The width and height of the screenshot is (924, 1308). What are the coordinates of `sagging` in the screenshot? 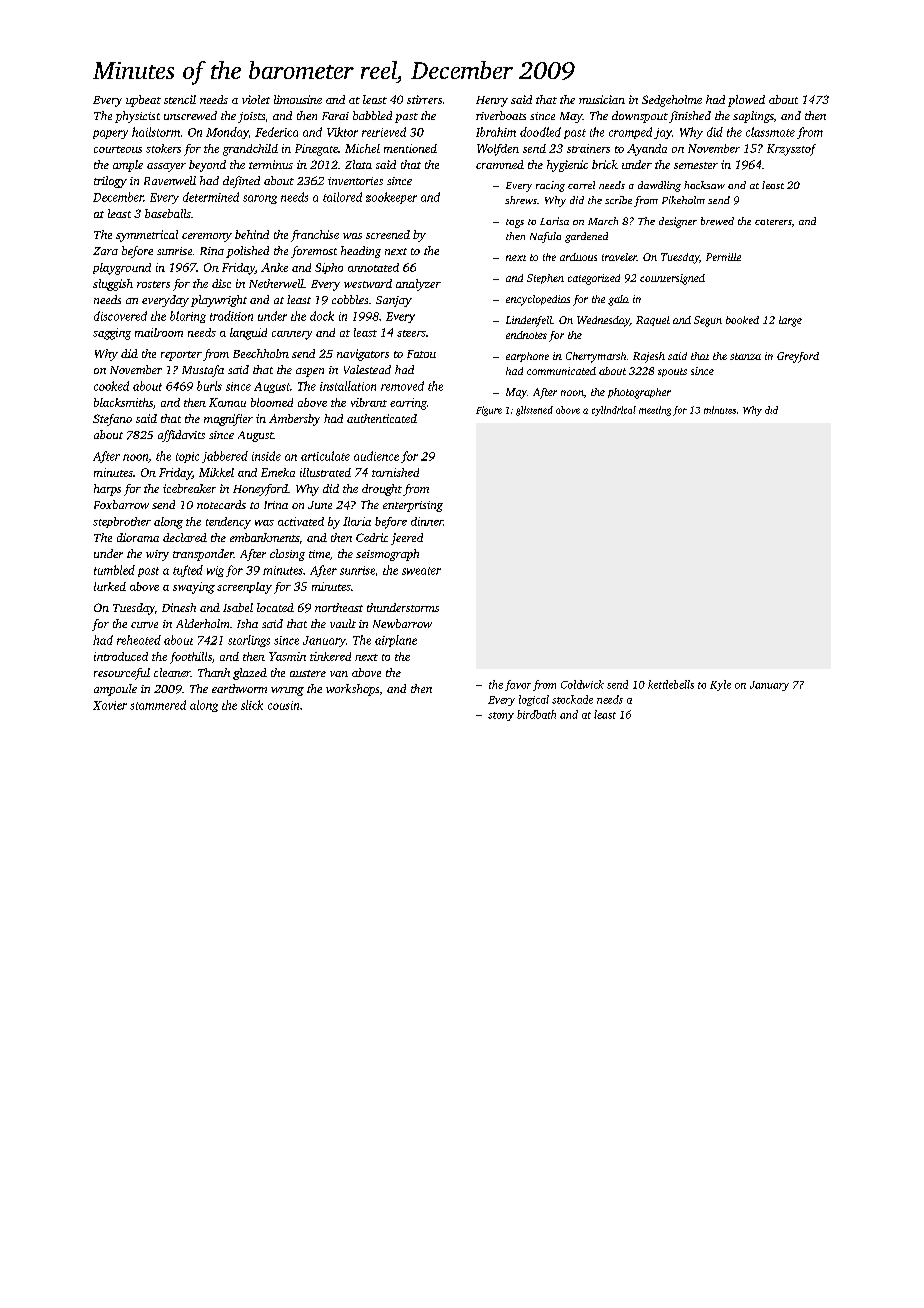 It's located at (112, 334).
